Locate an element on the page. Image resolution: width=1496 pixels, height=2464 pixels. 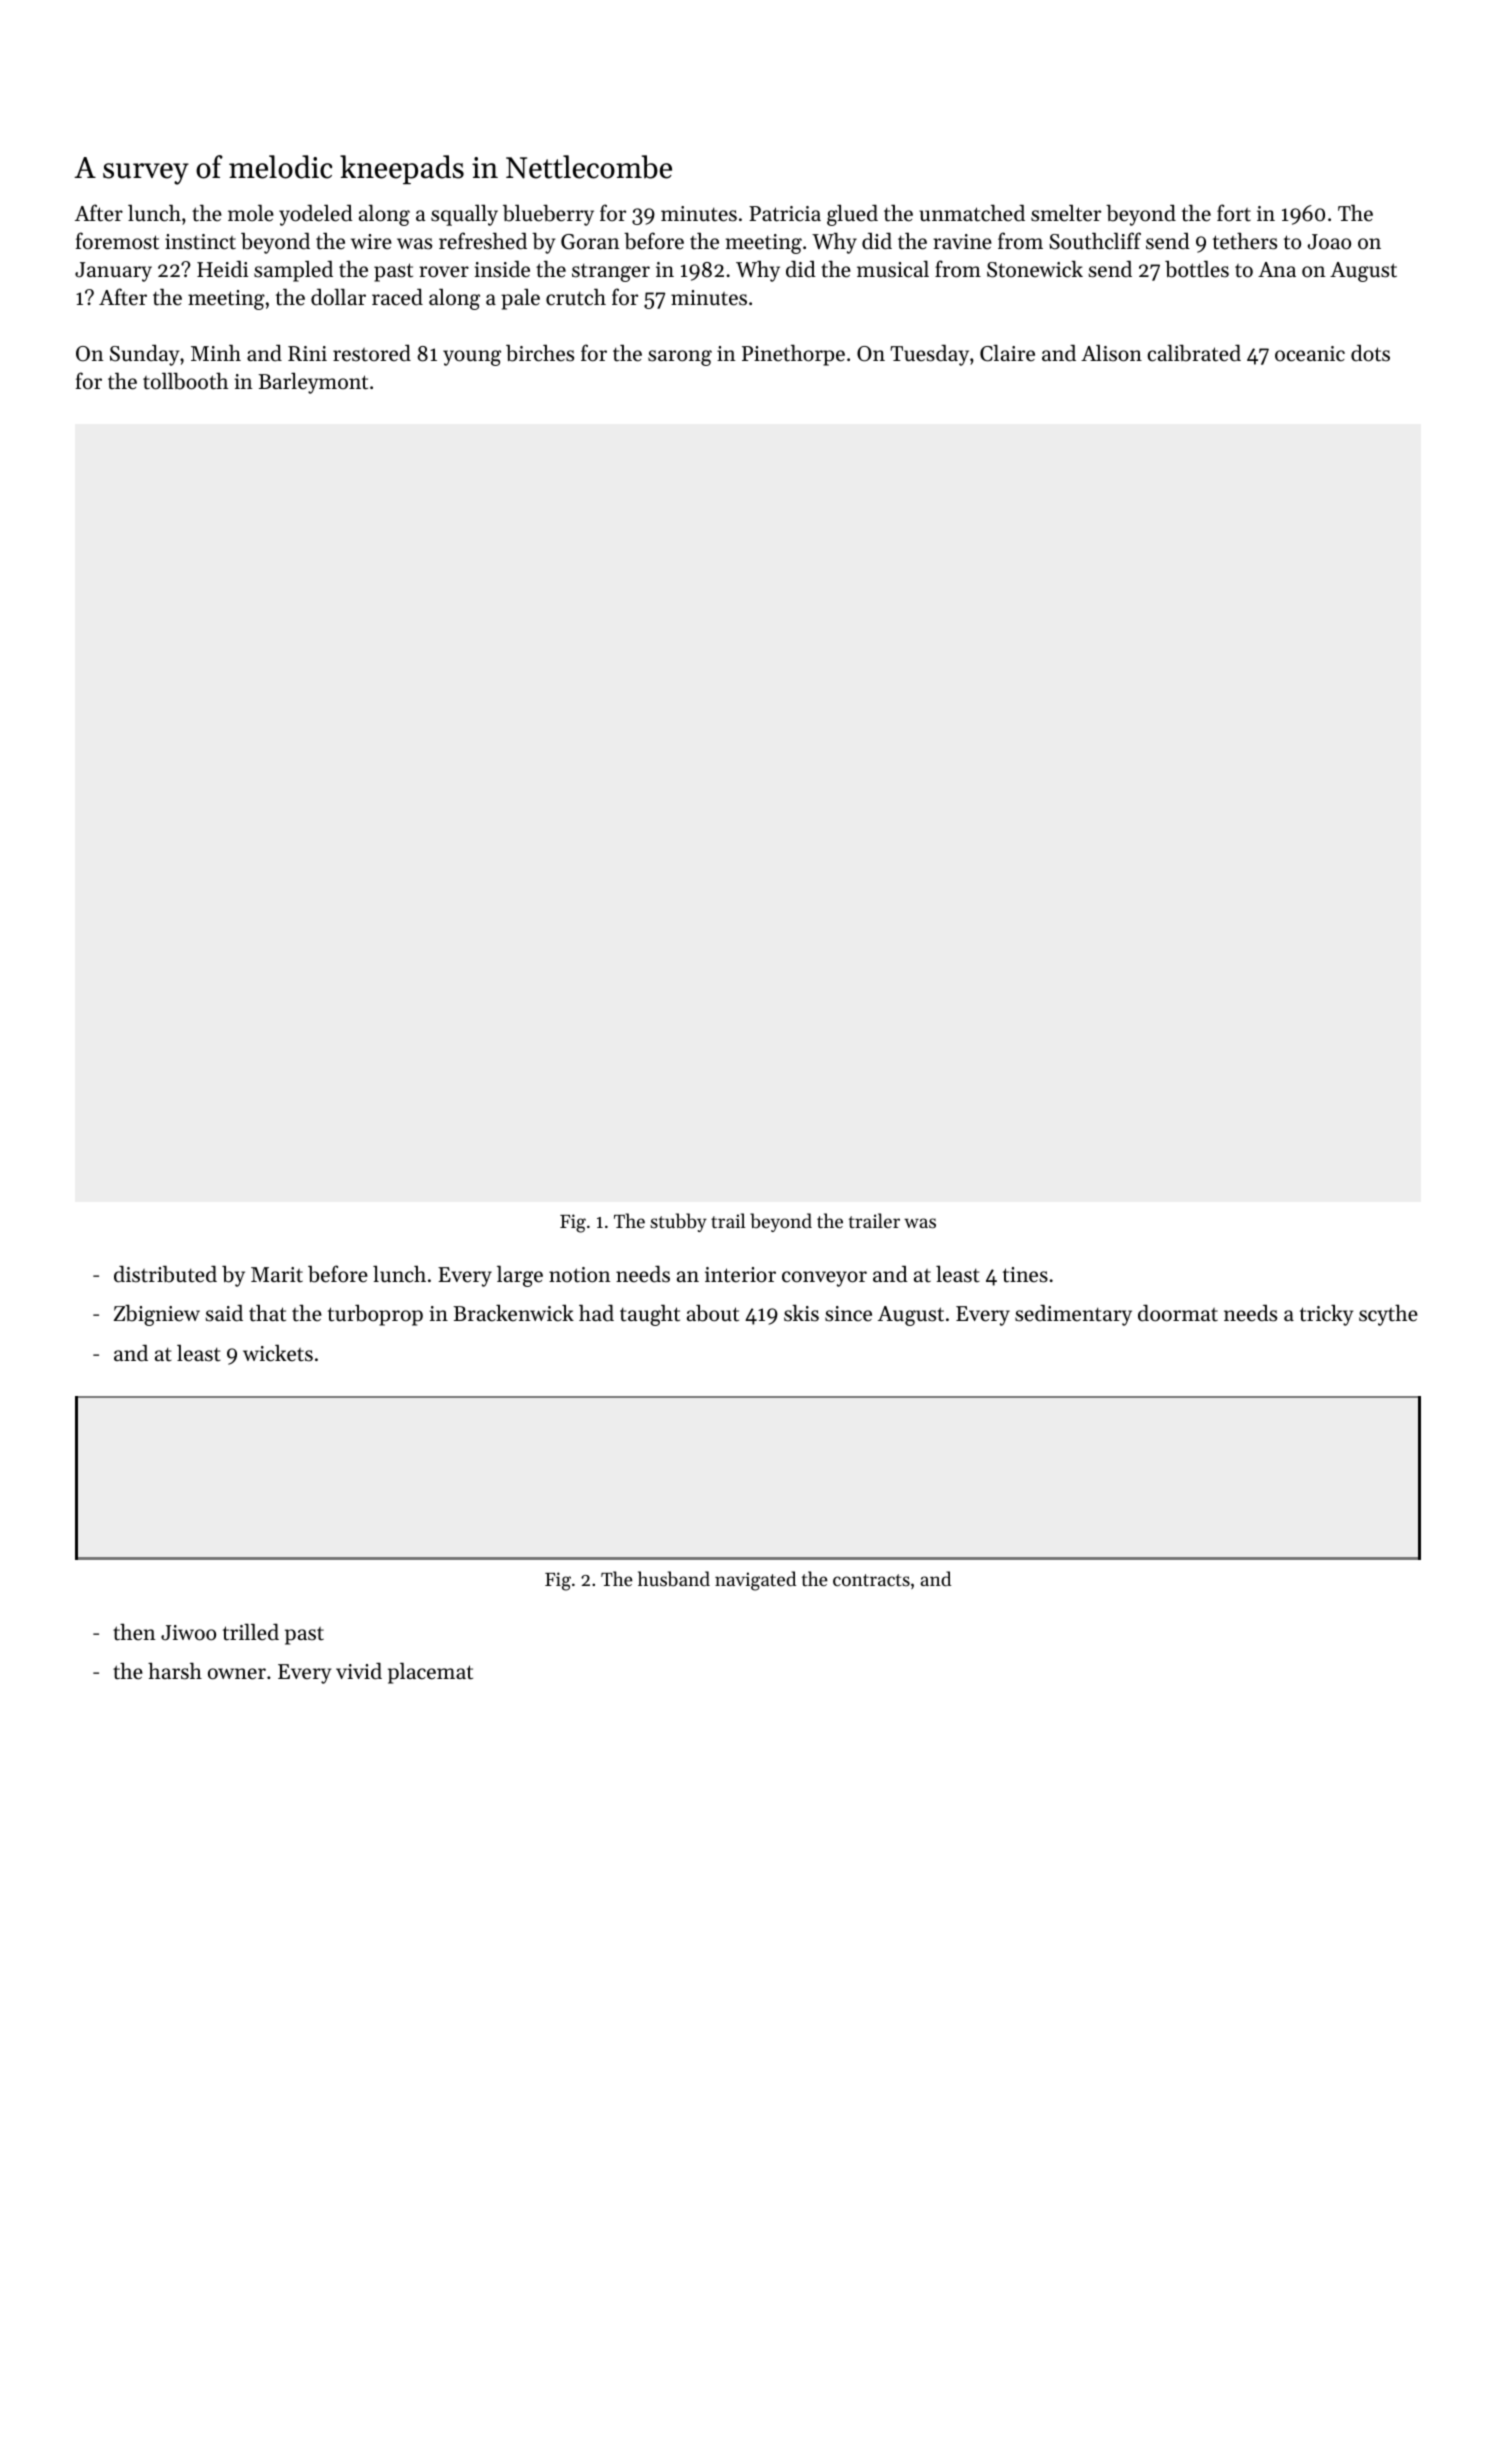
Marit is located at coordinates (277, 1275).
